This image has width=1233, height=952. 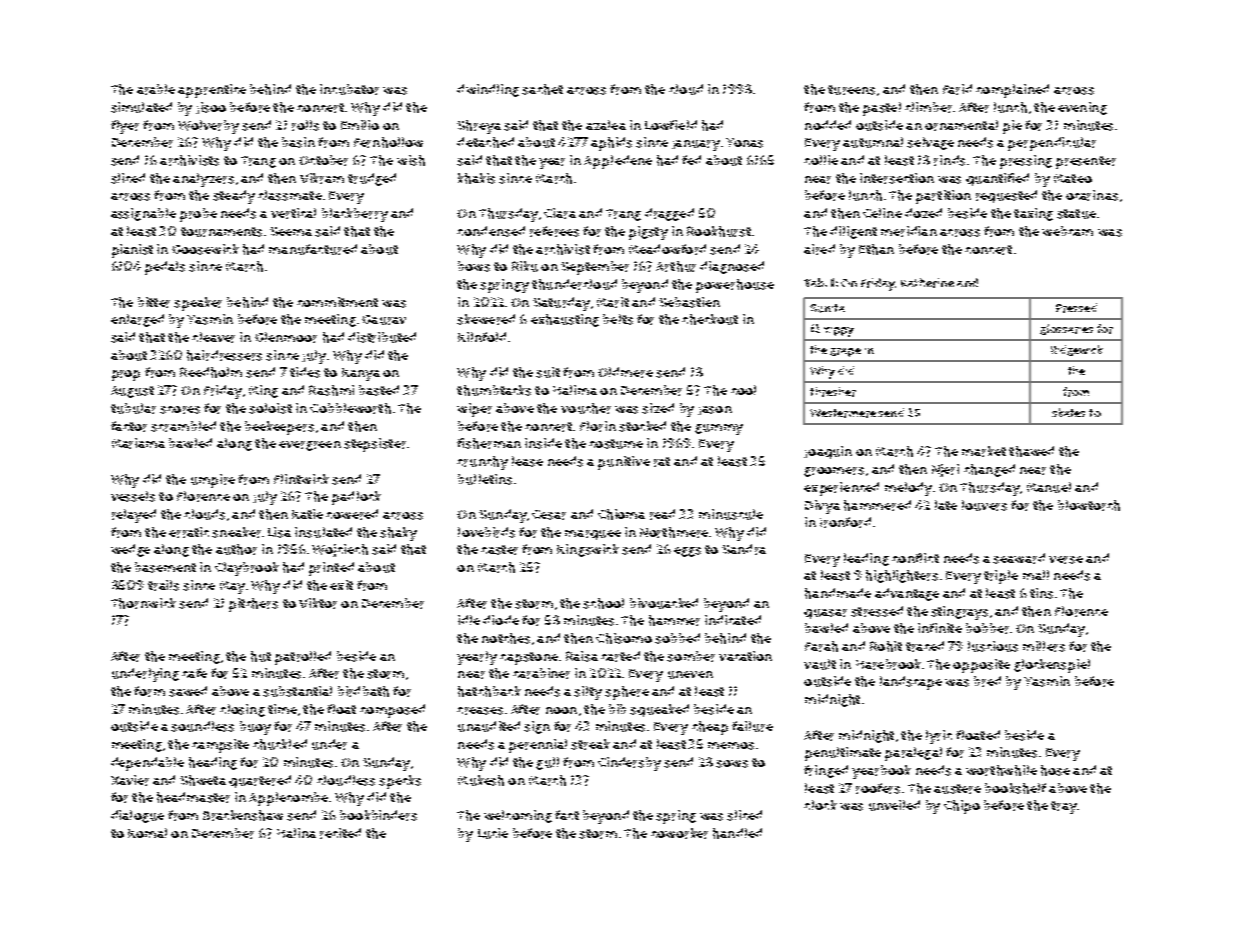 What do you see at coordinates (1077, 350) in the image?
I see `Ridgewick` at bounding box center [1077, 350].
